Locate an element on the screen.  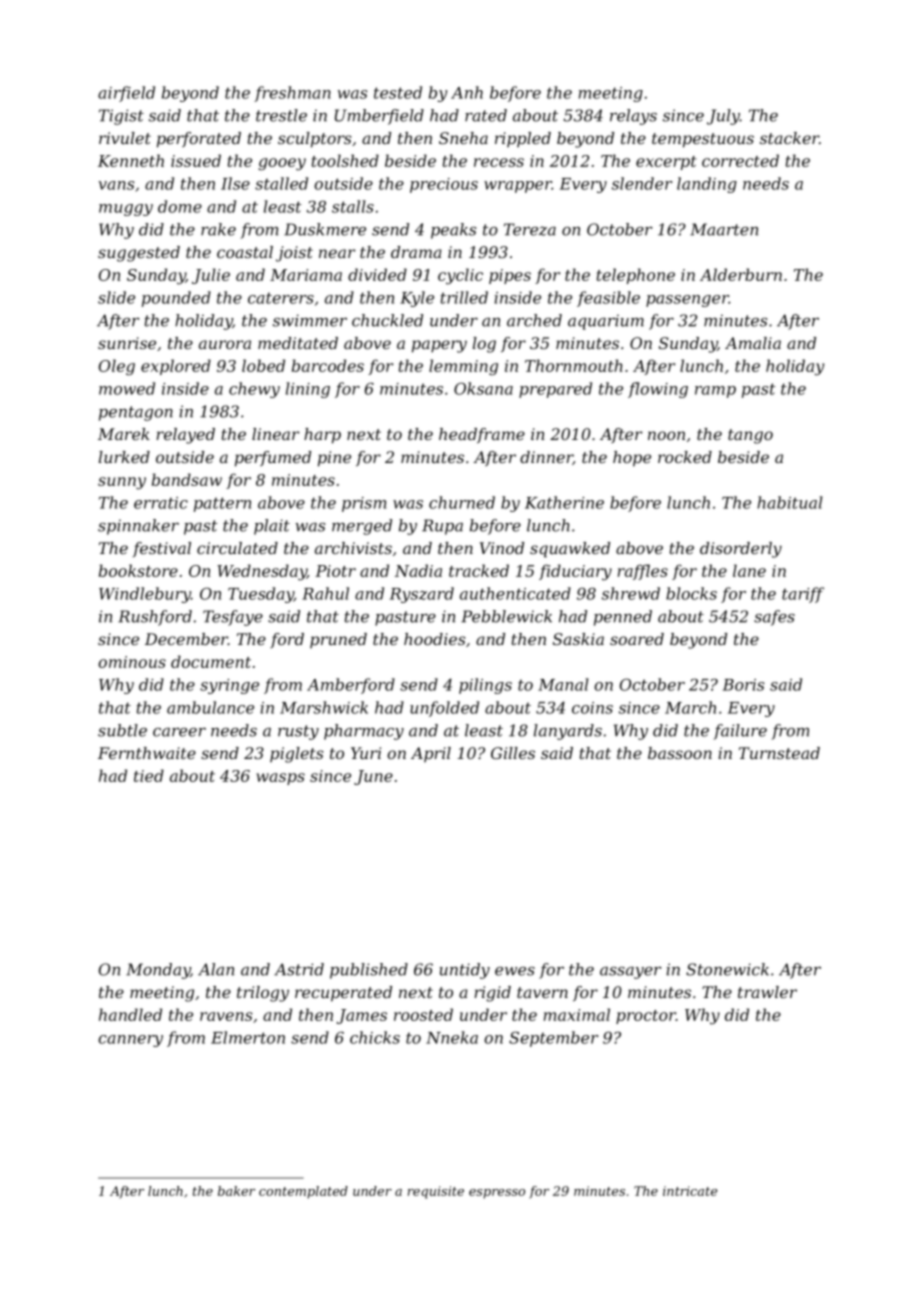
document is located at coordinates (211, 661).
